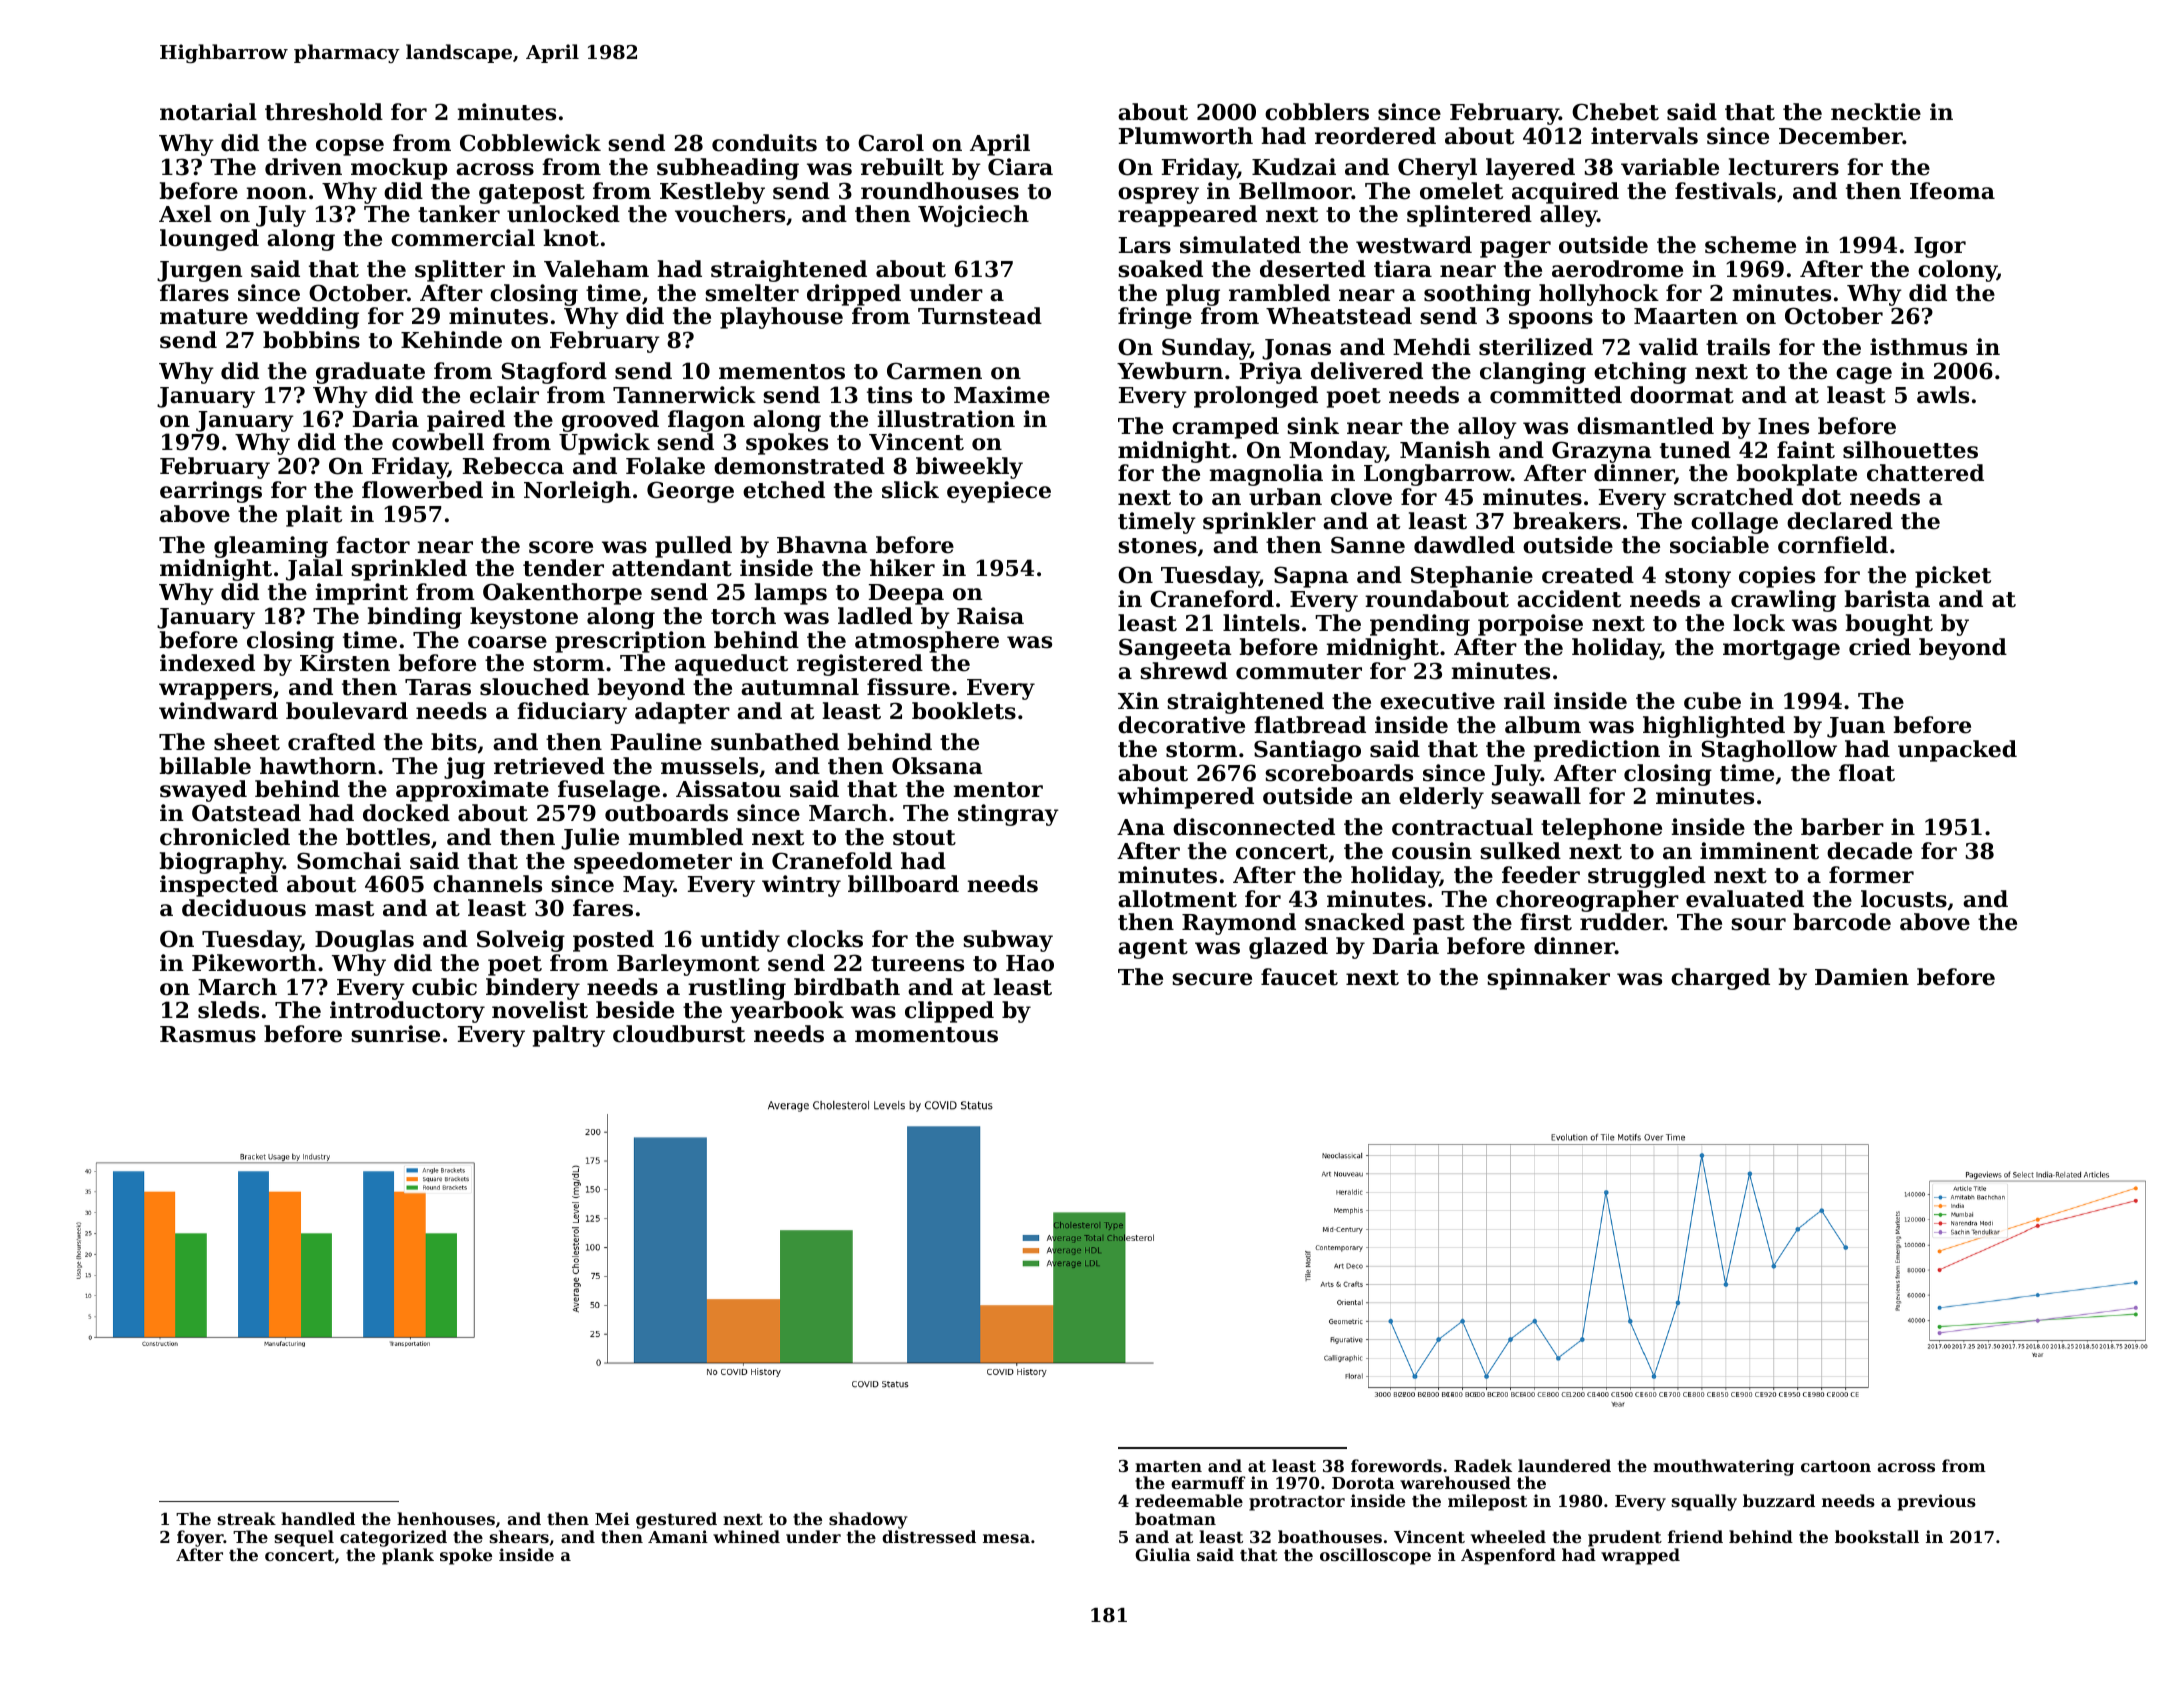  What do you see at coordinates (784, 490) in the document?
I see `etched` at bounding box center [784, 490].
